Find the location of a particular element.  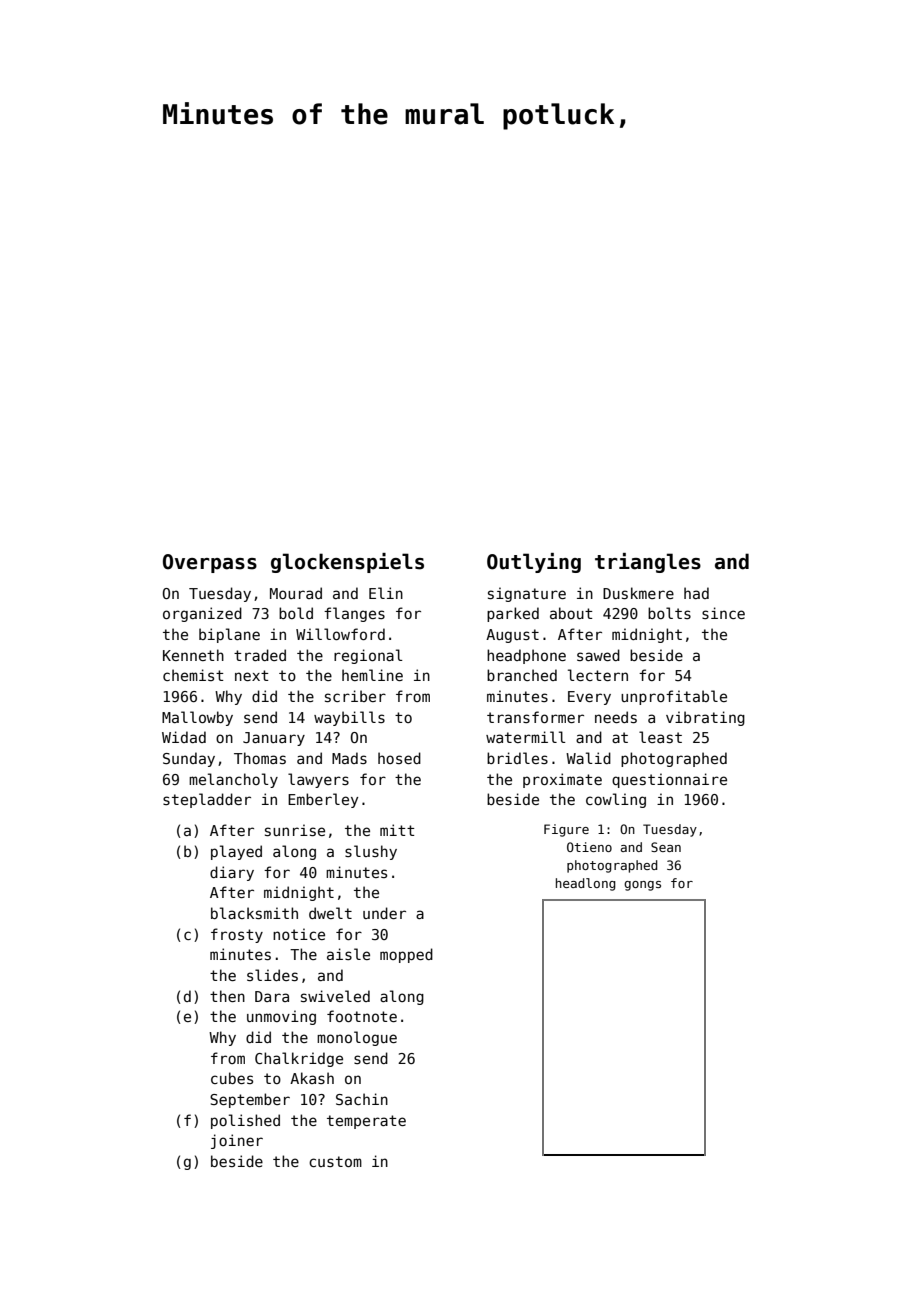

Overpass is located at coordinates (210, 563).
